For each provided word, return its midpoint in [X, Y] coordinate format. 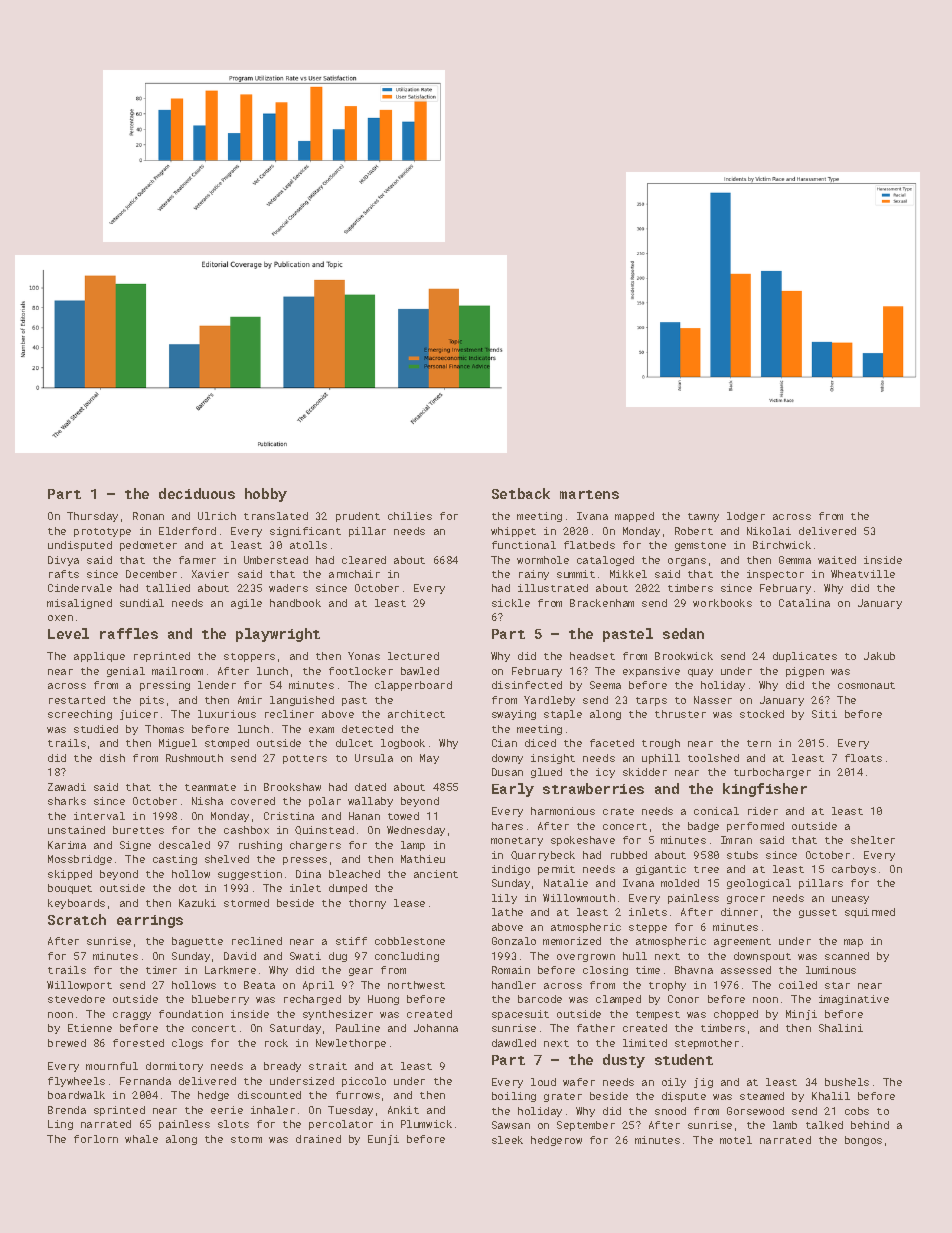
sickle [511, 603]
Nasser [713, 700]
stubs [742, 855]
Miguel [178, 744]
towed [403, 816]
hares [507, 826]
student [684, 1059]
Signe [135, 846]
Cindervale [80, 588]
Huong [383, 1000]
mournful [112, 1066]
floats [863, 758]
